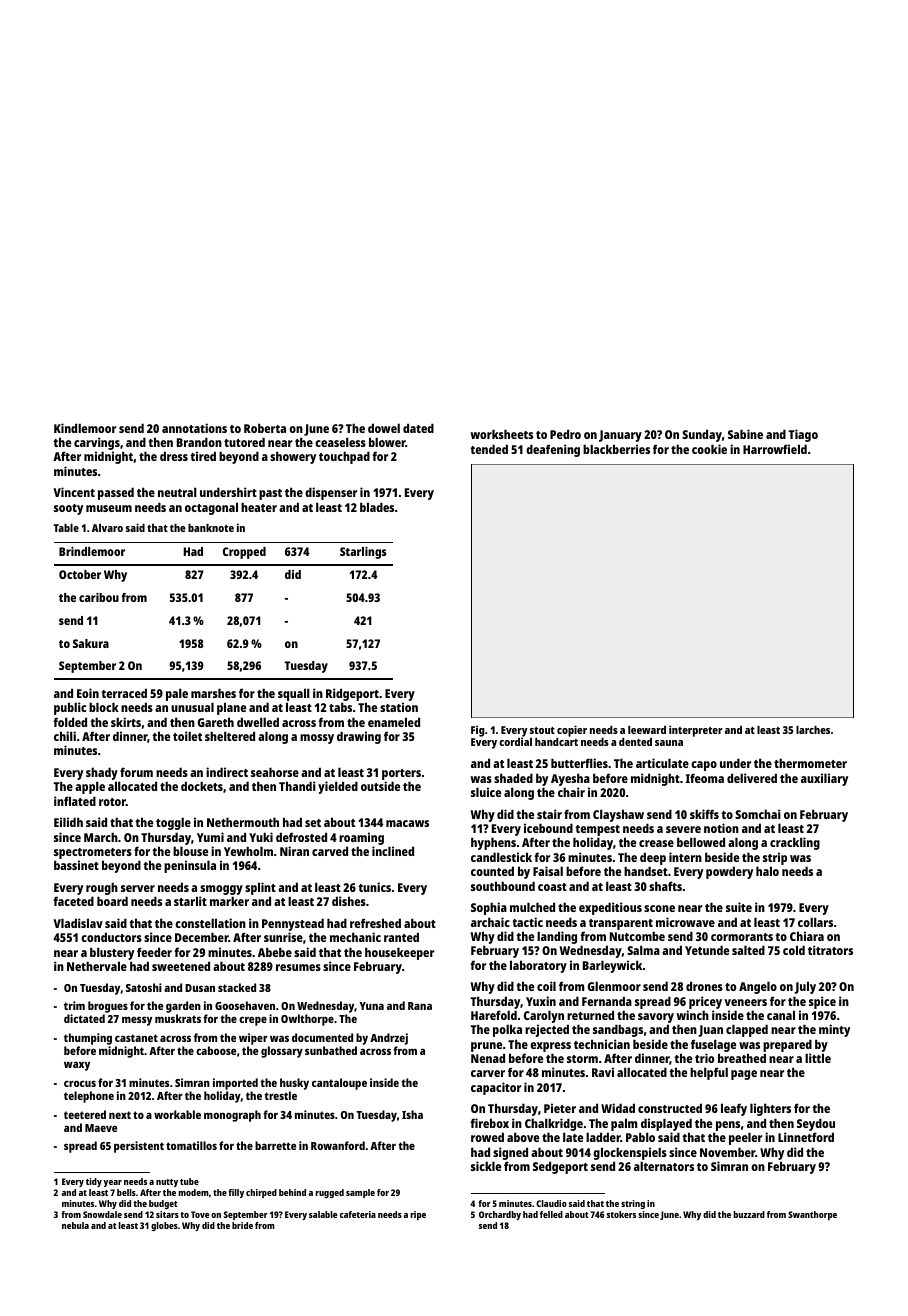  What do you see at coordinates (245, 1005) in the image?
I see `Goosehaven` at bounding box center [245, 1005].
